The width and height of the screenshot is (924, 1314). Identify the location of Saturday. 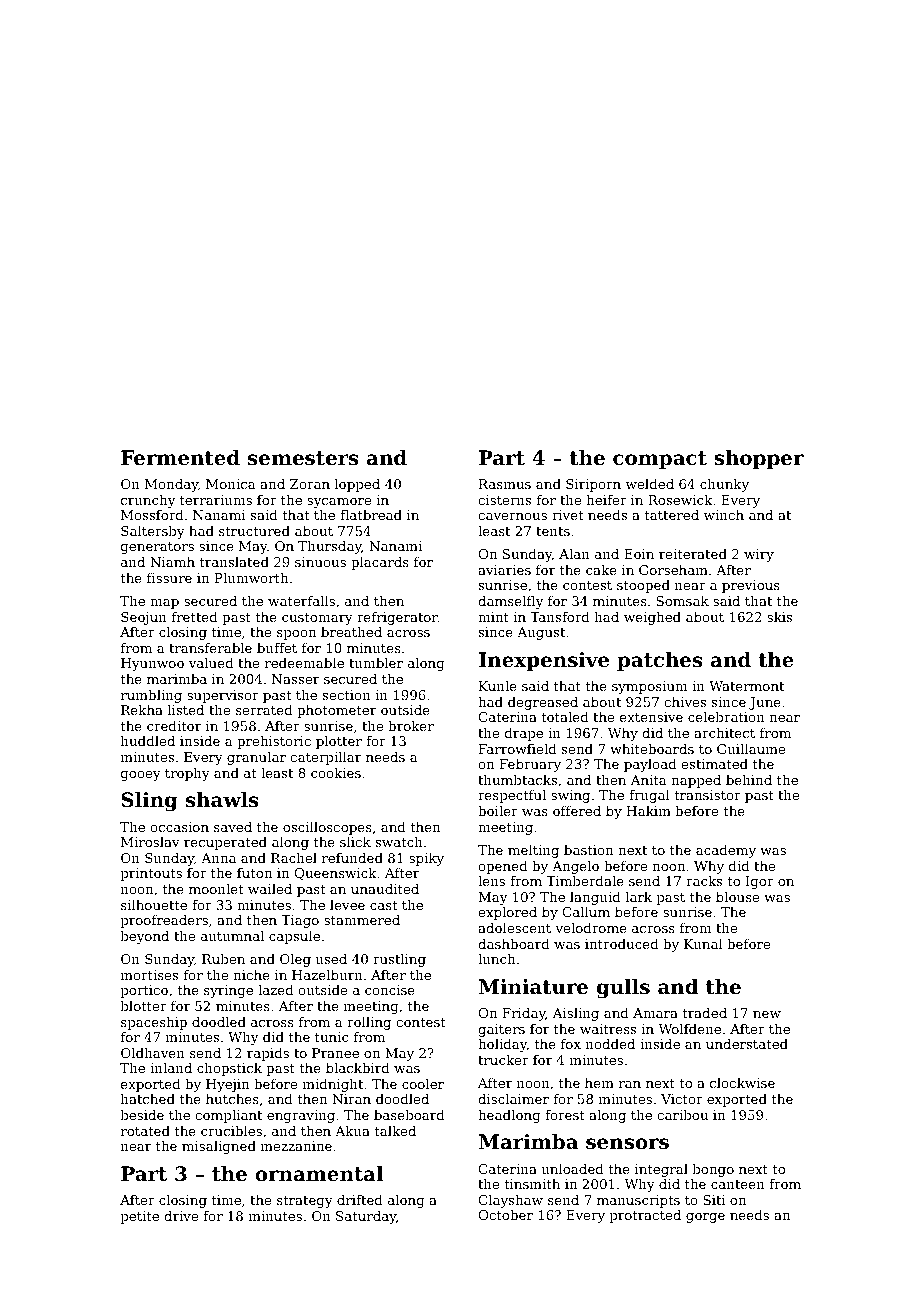
(366, 1217).
